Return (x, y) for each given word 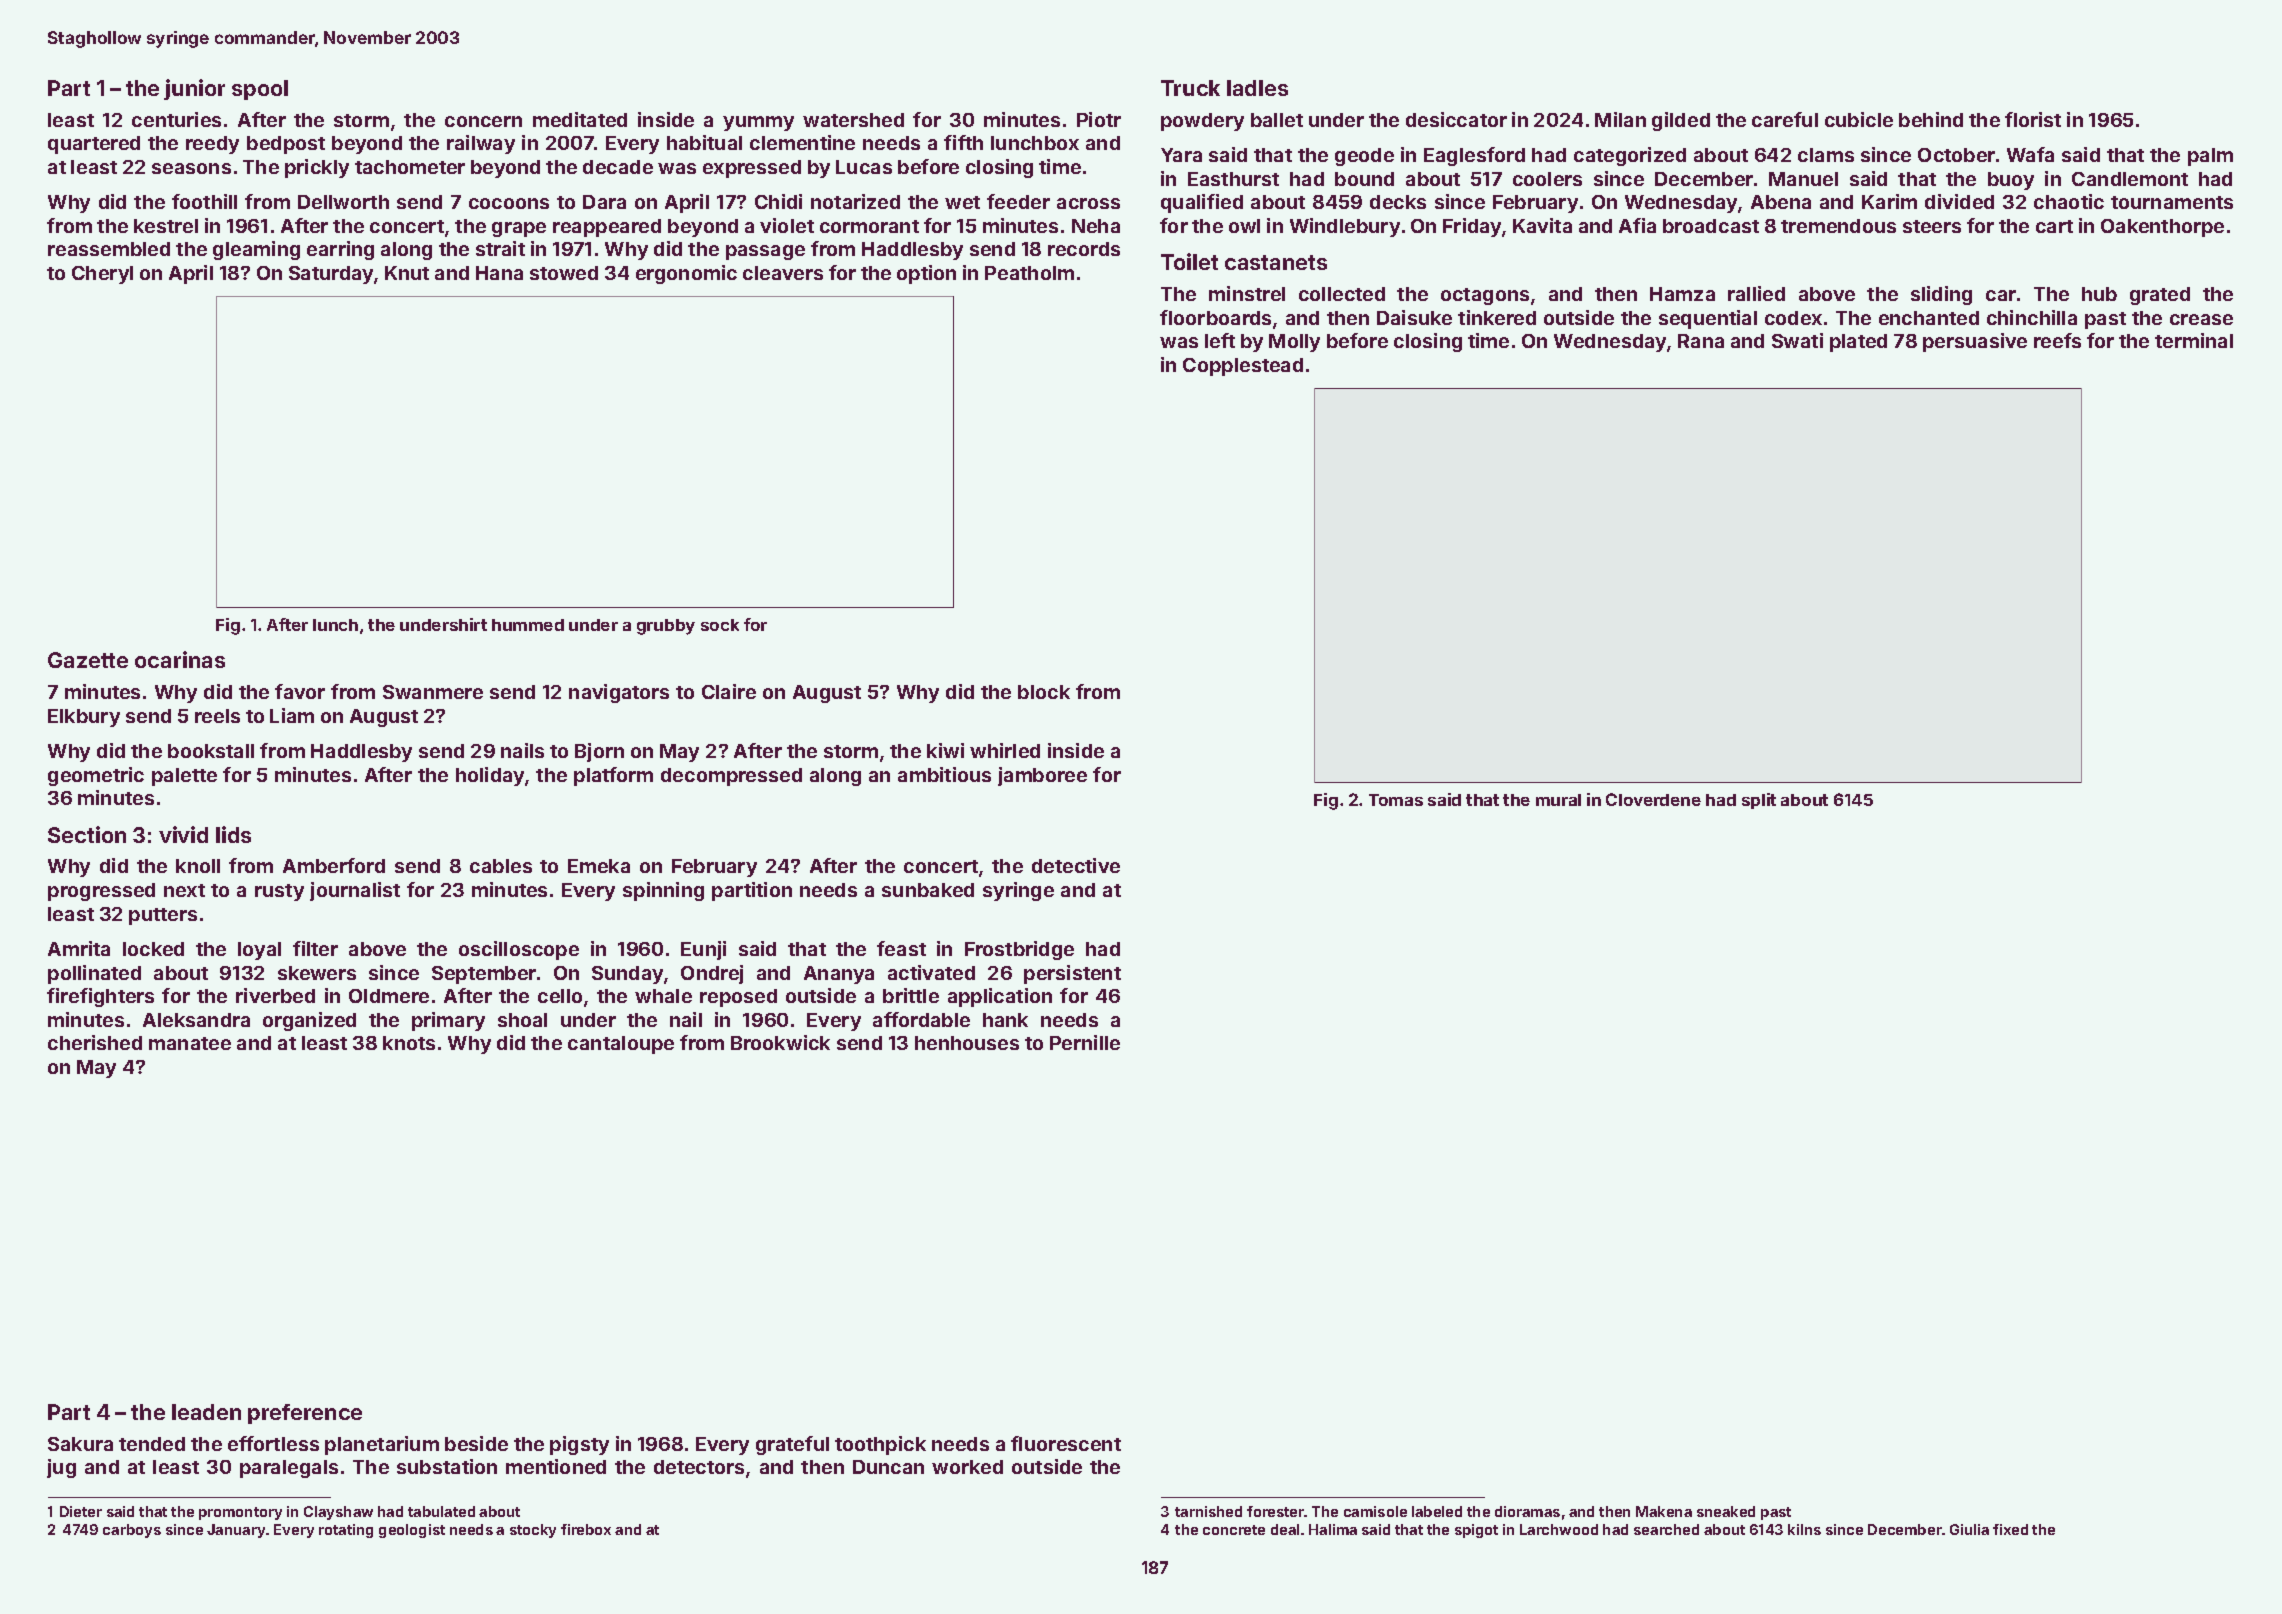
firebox (586, 1529)
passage (765, 252)
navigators (619, 693)
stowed (564, 273)
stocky (533, 1531)
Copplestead (1243, 367)
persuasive (1975, 342)
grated (2160, 296)
